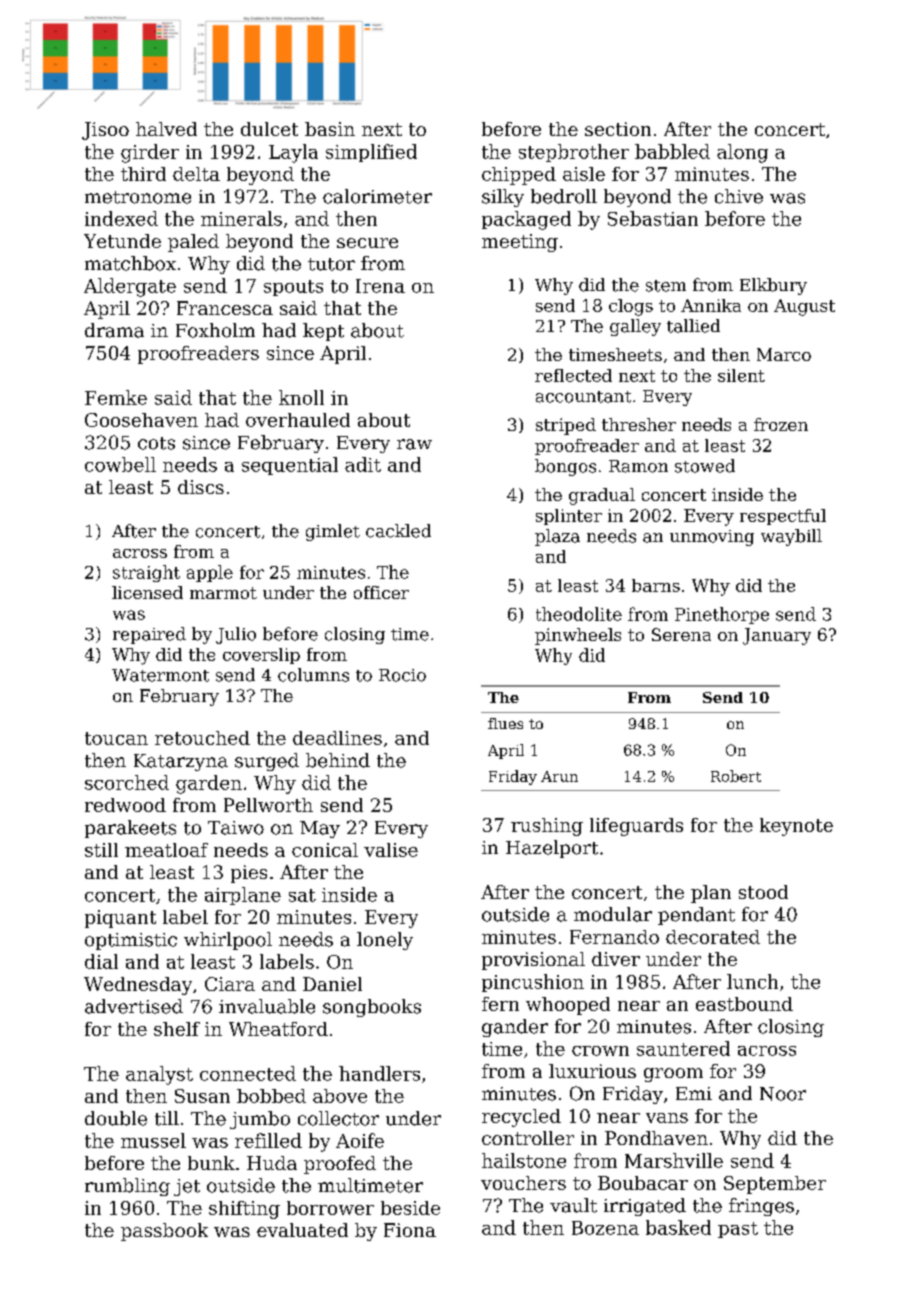 This document has height=1308, width=924. What do you see at coordinates (521, 1118) in the document?
I see `recycled` at bounding box center [521, 1118].
